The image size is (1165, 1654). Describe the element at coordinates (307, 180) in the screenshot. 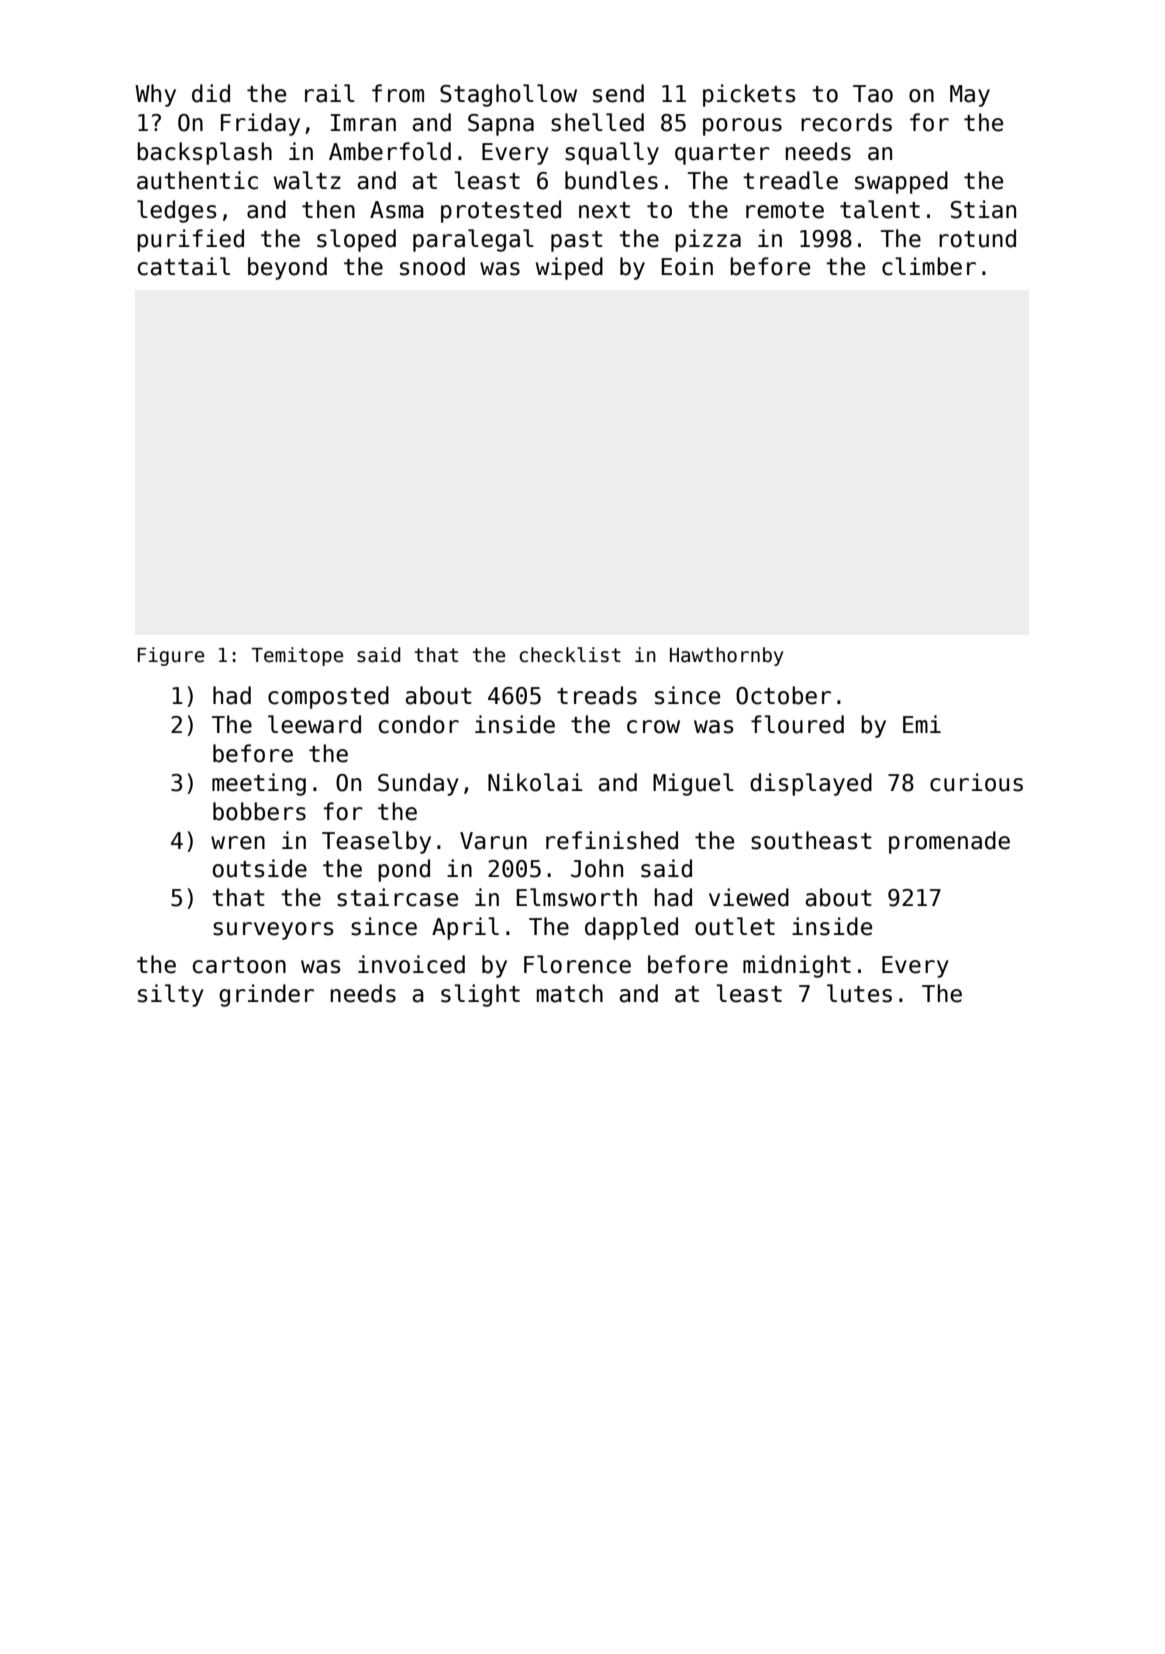

I see `waltz` at that location.
